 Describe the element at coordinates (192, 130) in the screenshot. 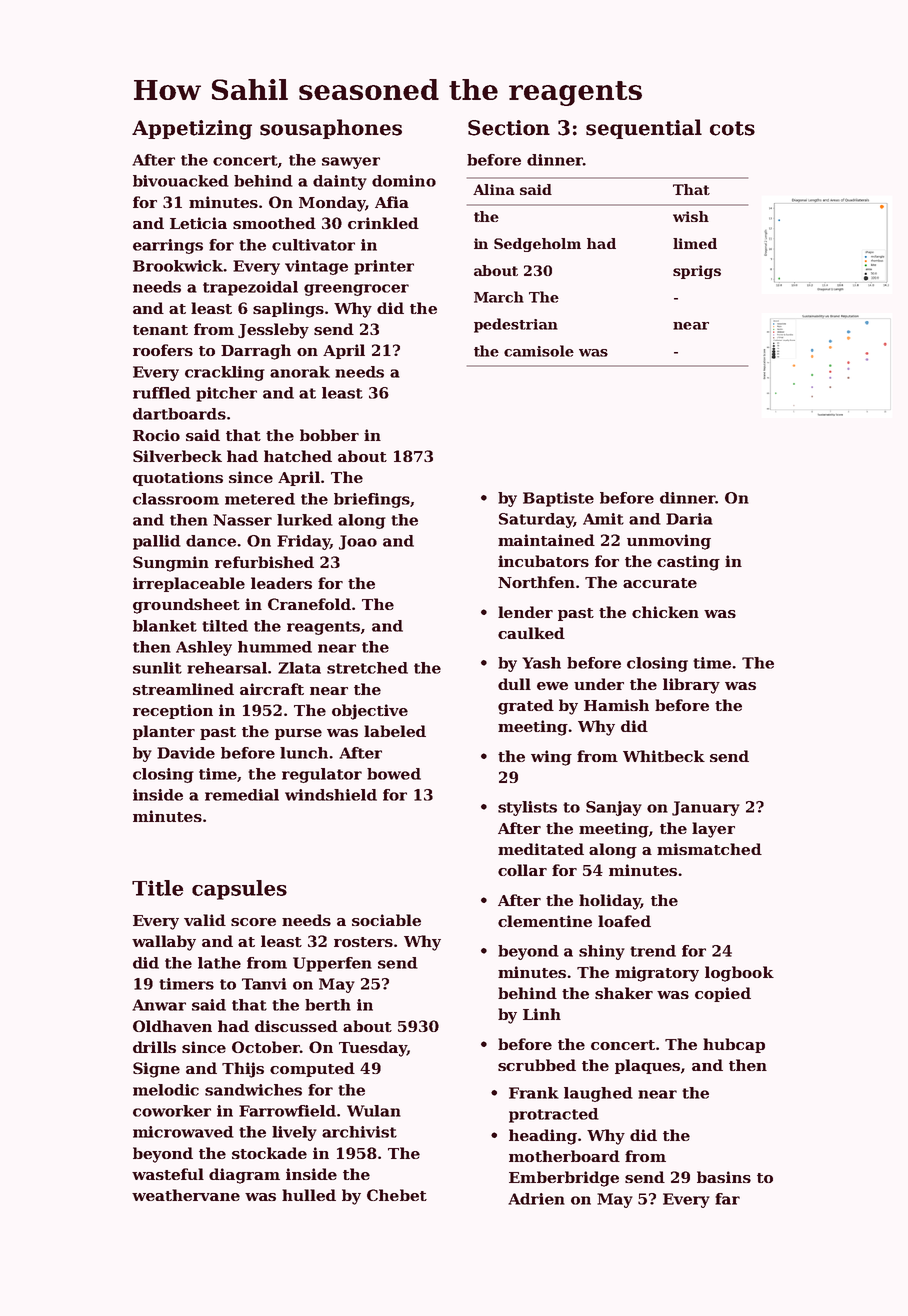

I see `Appetizing` at that location.
